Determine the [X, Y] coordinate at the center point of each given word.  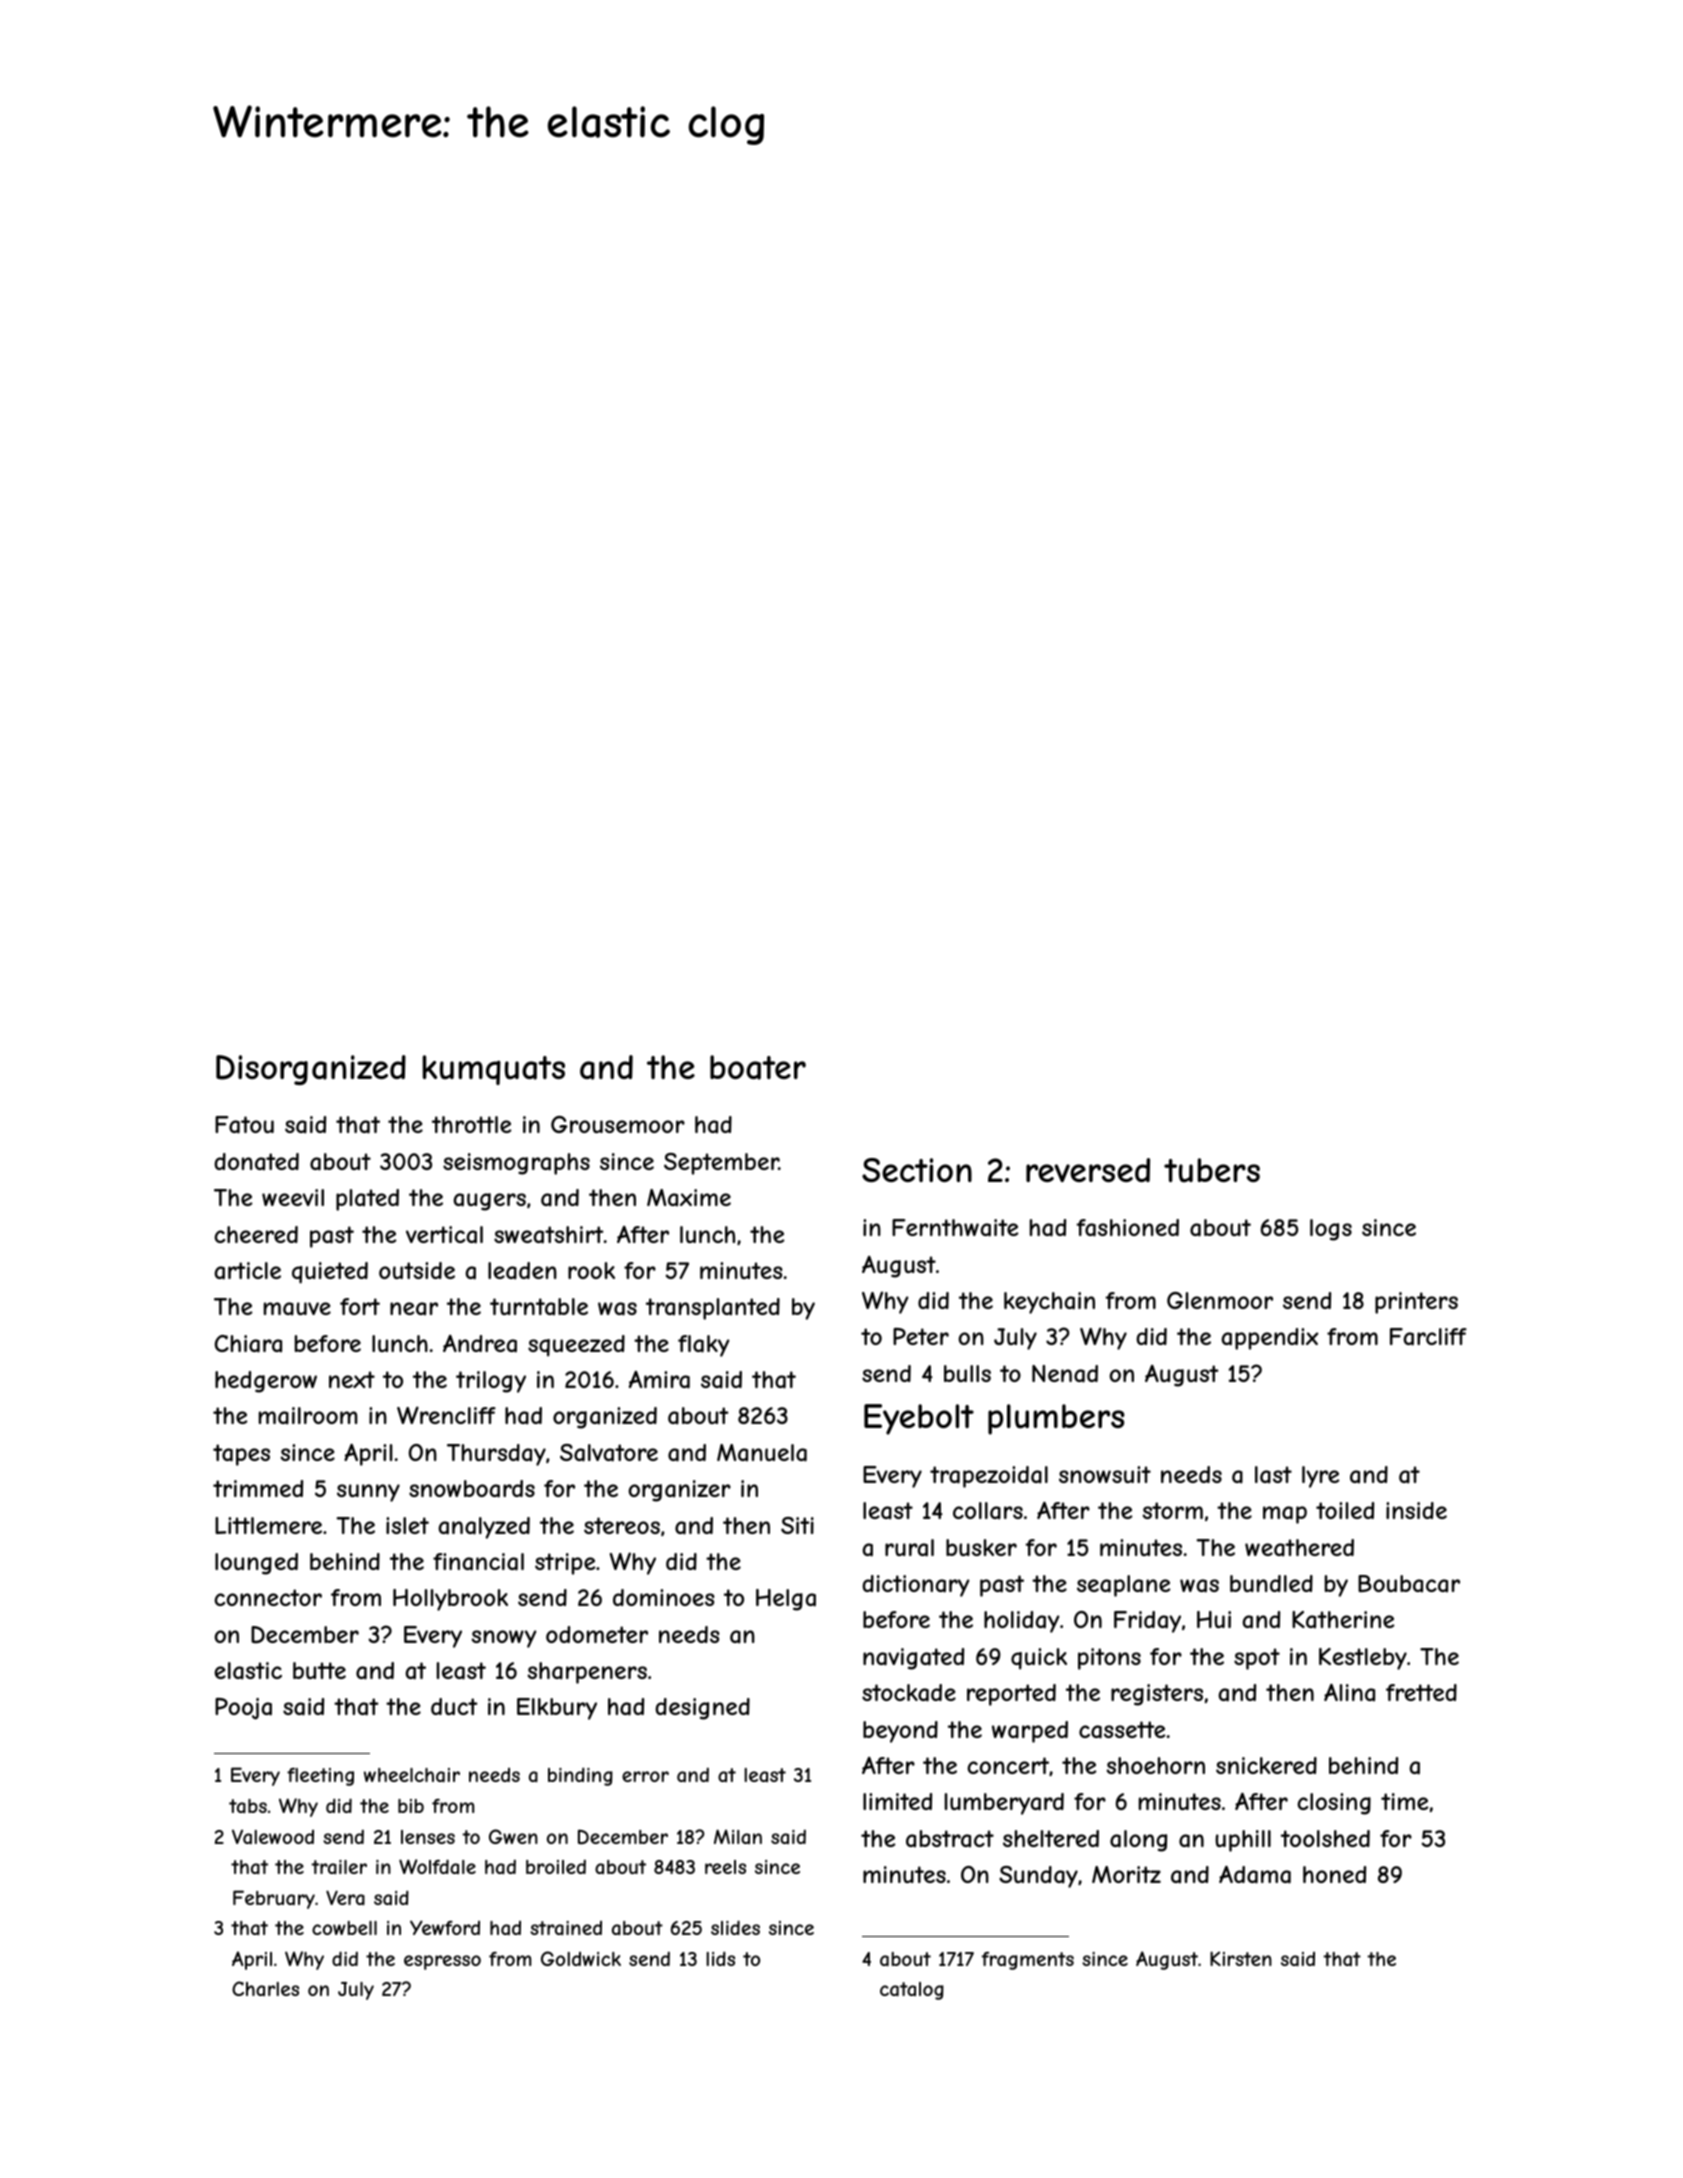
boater [758, 1067]
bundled [1271, 1583]
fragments [1027, 1961]
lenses [428, 1837]
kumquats [493, 1070]
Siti [797, 1525]
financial [478, 1562]
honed [1334, 1874]
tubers [1212, 1170]
